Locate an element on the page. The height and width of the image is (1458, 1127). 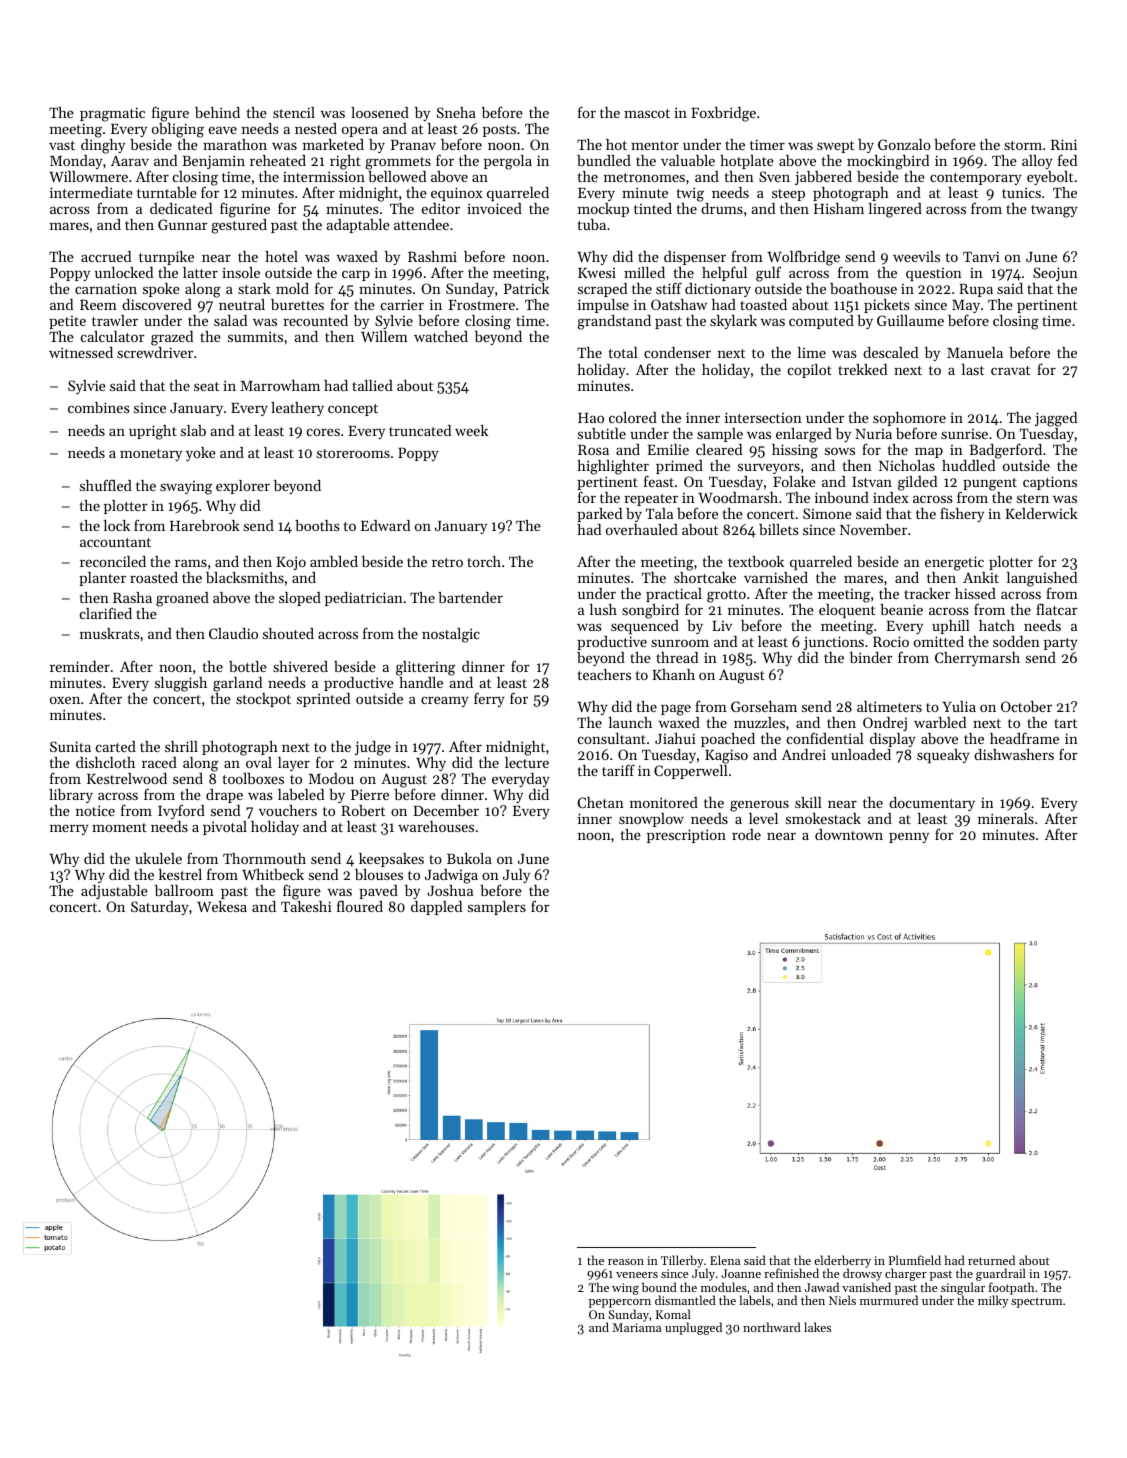
Sneha is located at coordinates (456, 112).
